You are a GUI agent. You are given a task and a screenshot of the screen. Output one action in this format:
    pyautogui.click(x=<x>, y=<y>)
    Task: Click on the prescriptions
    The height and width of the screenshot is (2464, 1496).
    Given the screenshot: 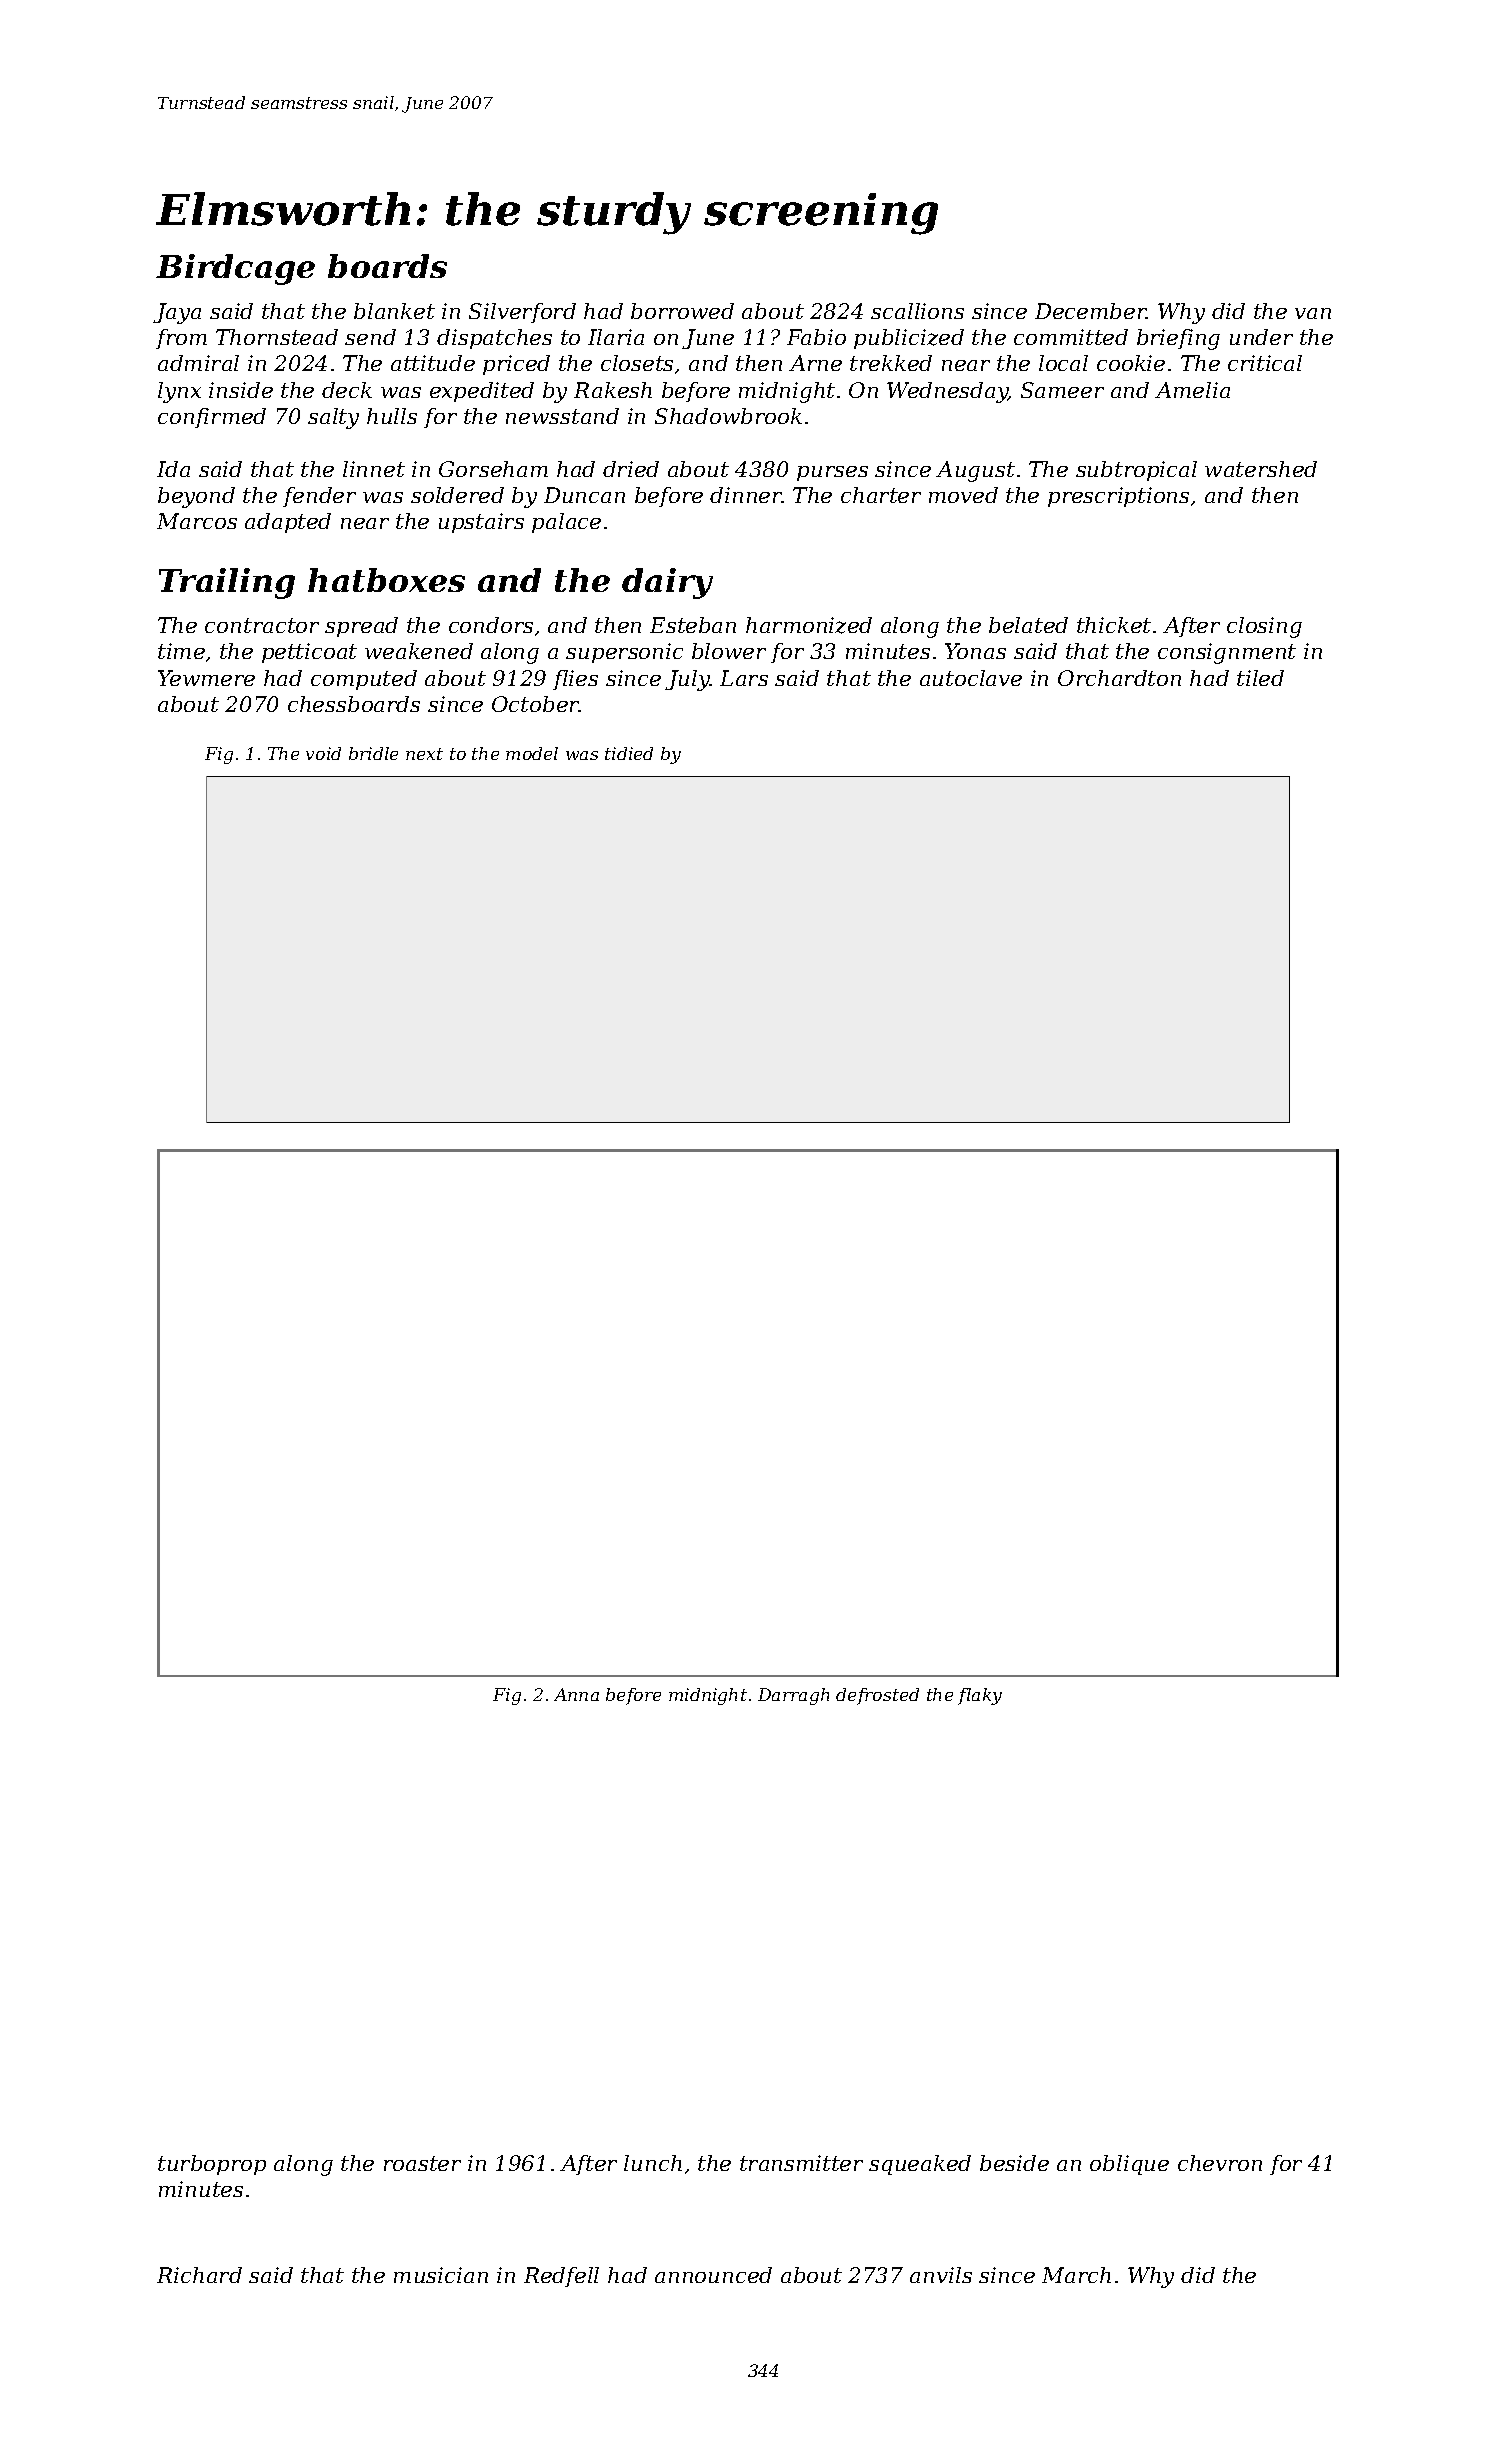 What is the action you would take?
    pyautogui.click(x=1118, y=497)
